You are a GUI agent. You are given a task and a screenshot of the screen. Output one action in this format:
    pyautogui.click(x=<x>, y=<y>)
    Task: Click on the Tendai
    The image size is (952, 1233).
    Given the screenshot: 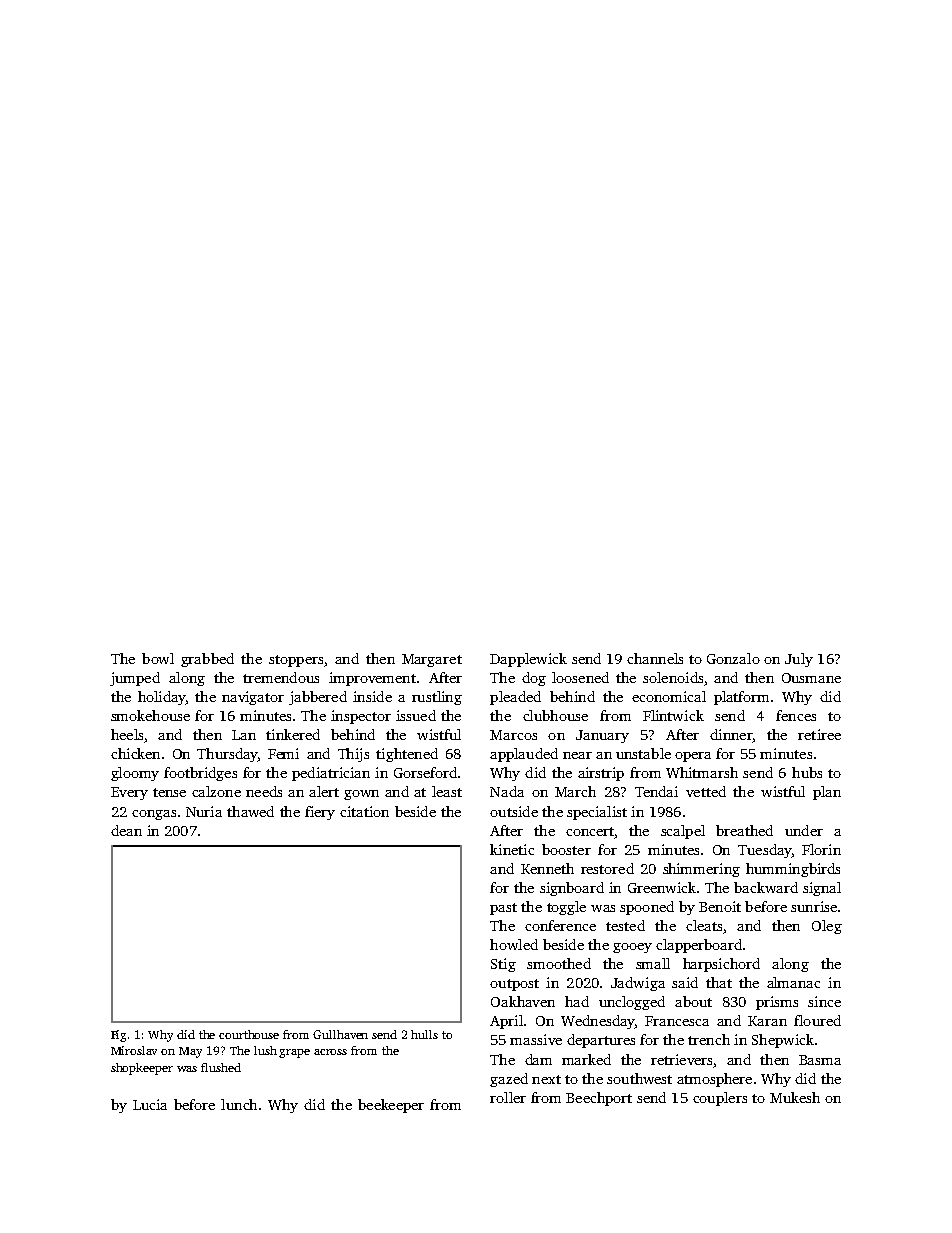 What is the action you would take?
    pyautogui.click(x=656, y=791)
